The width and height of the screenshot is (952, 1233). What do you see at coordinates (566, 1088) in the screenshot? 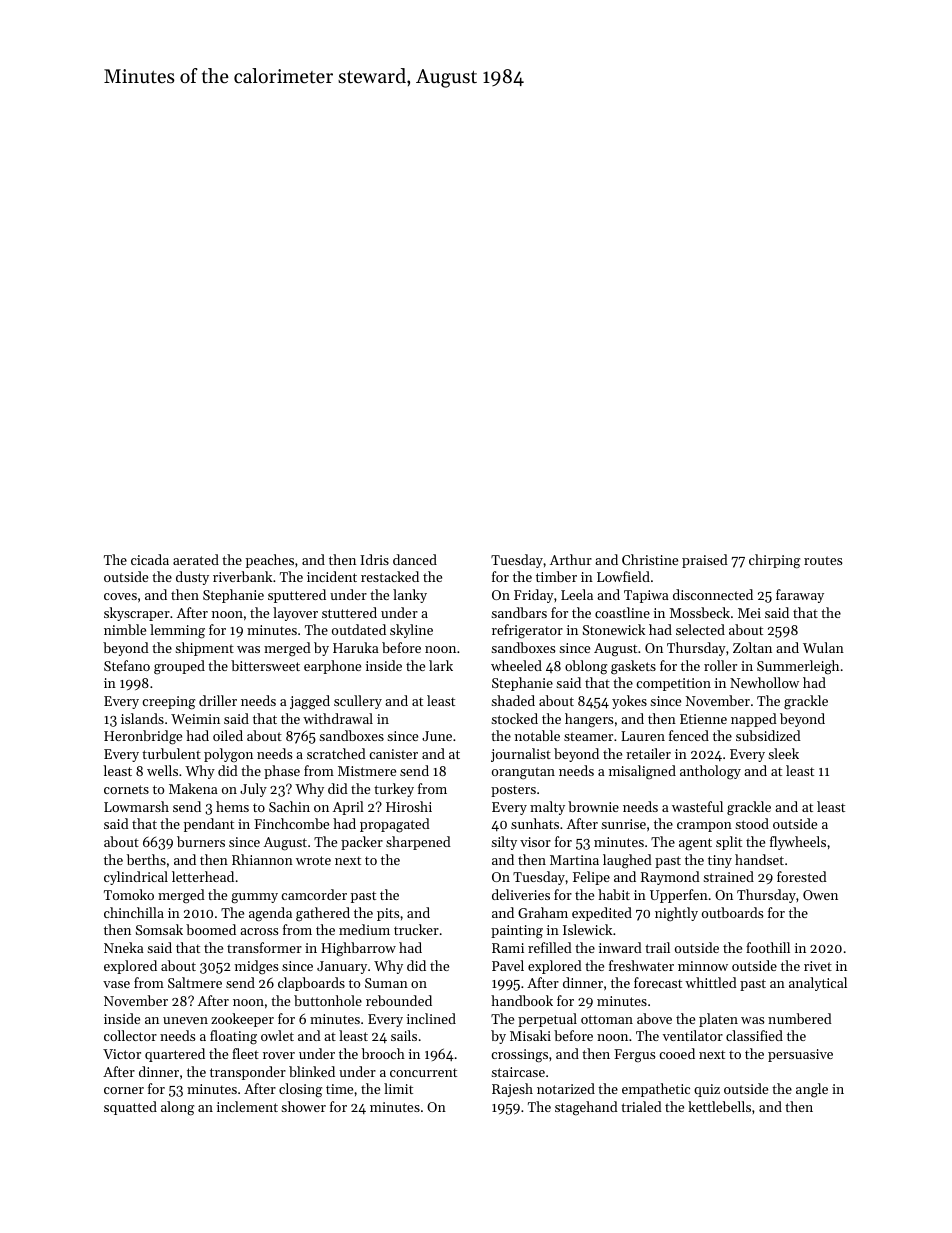
I see `notarized` at bounding box center [566, 1088].
